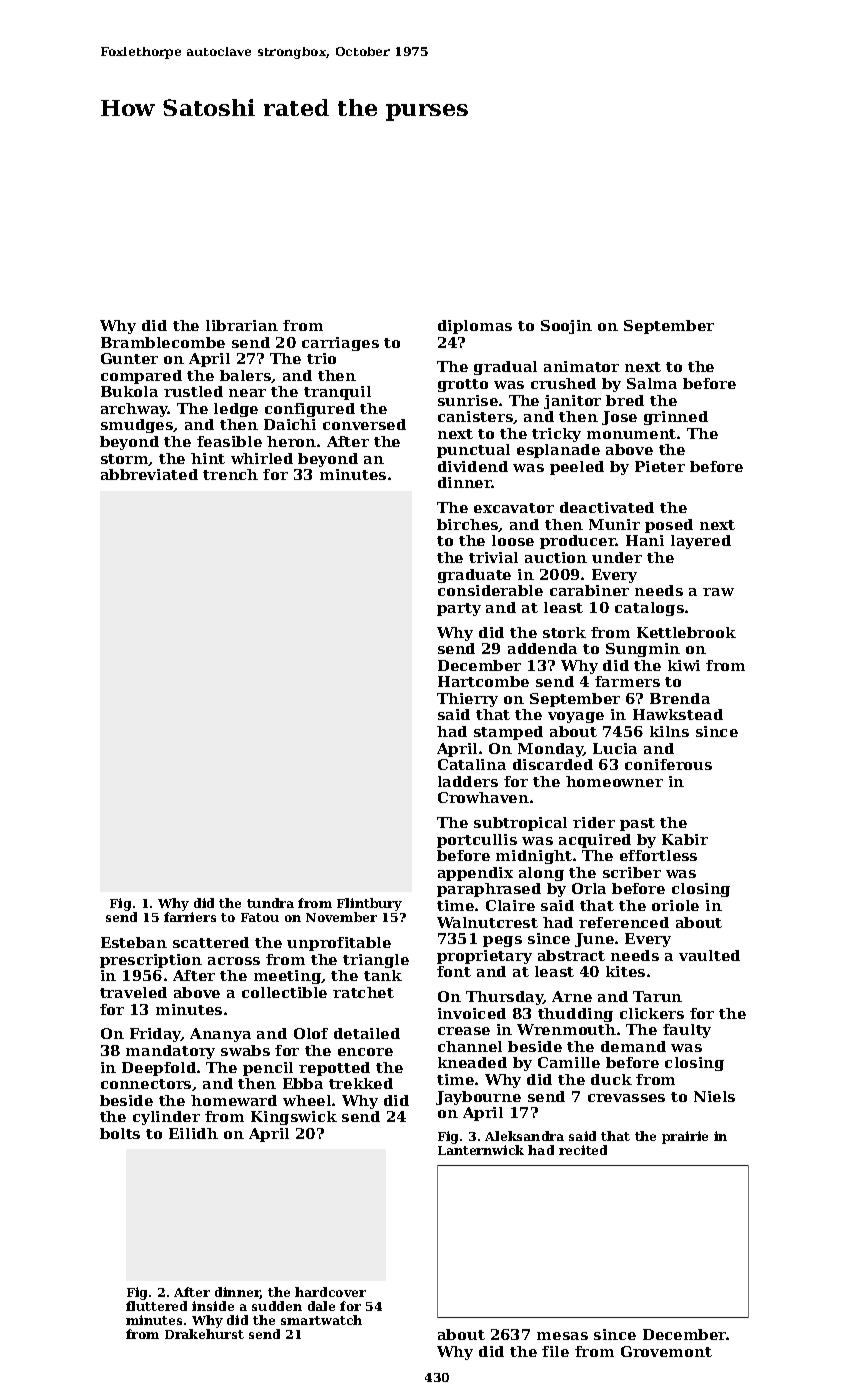  Describe the element at coordinates (163, 342) in the image. I see `Bramblecombe` at that location.
